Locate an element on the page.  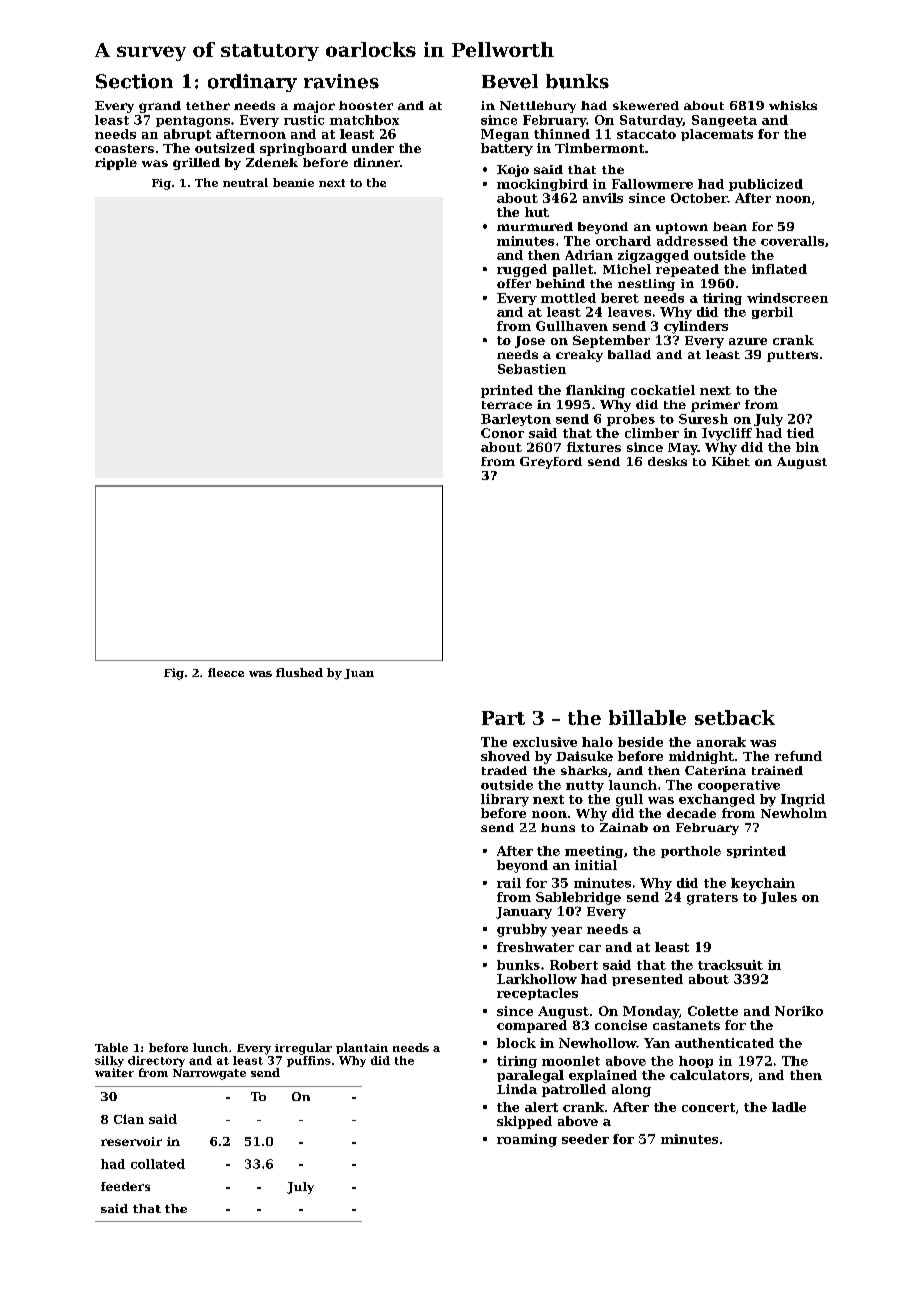
Noriko is located at coordinates (799, 1011).
